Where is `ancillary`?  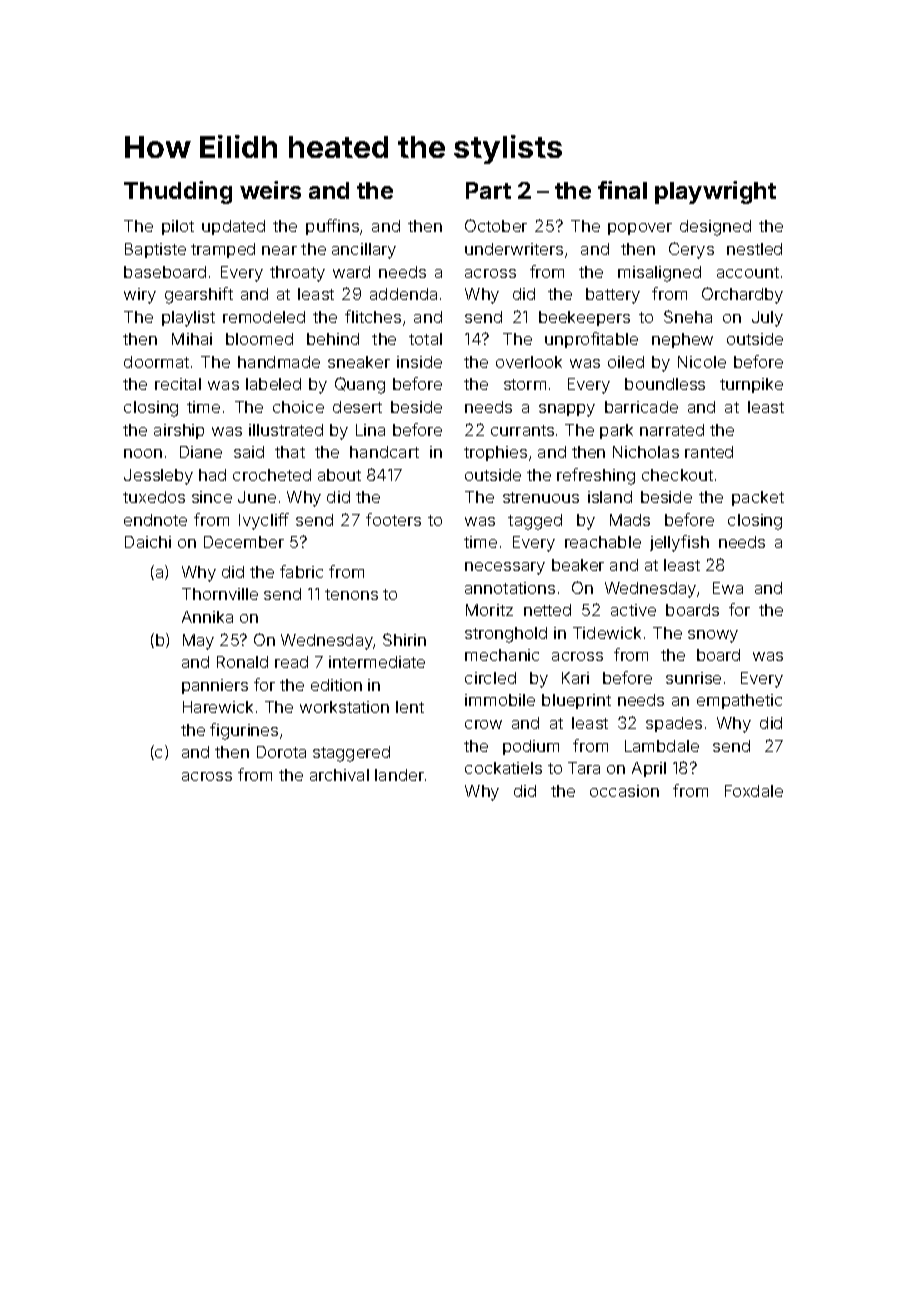 ancillary is located at coordinates (364, 251).
